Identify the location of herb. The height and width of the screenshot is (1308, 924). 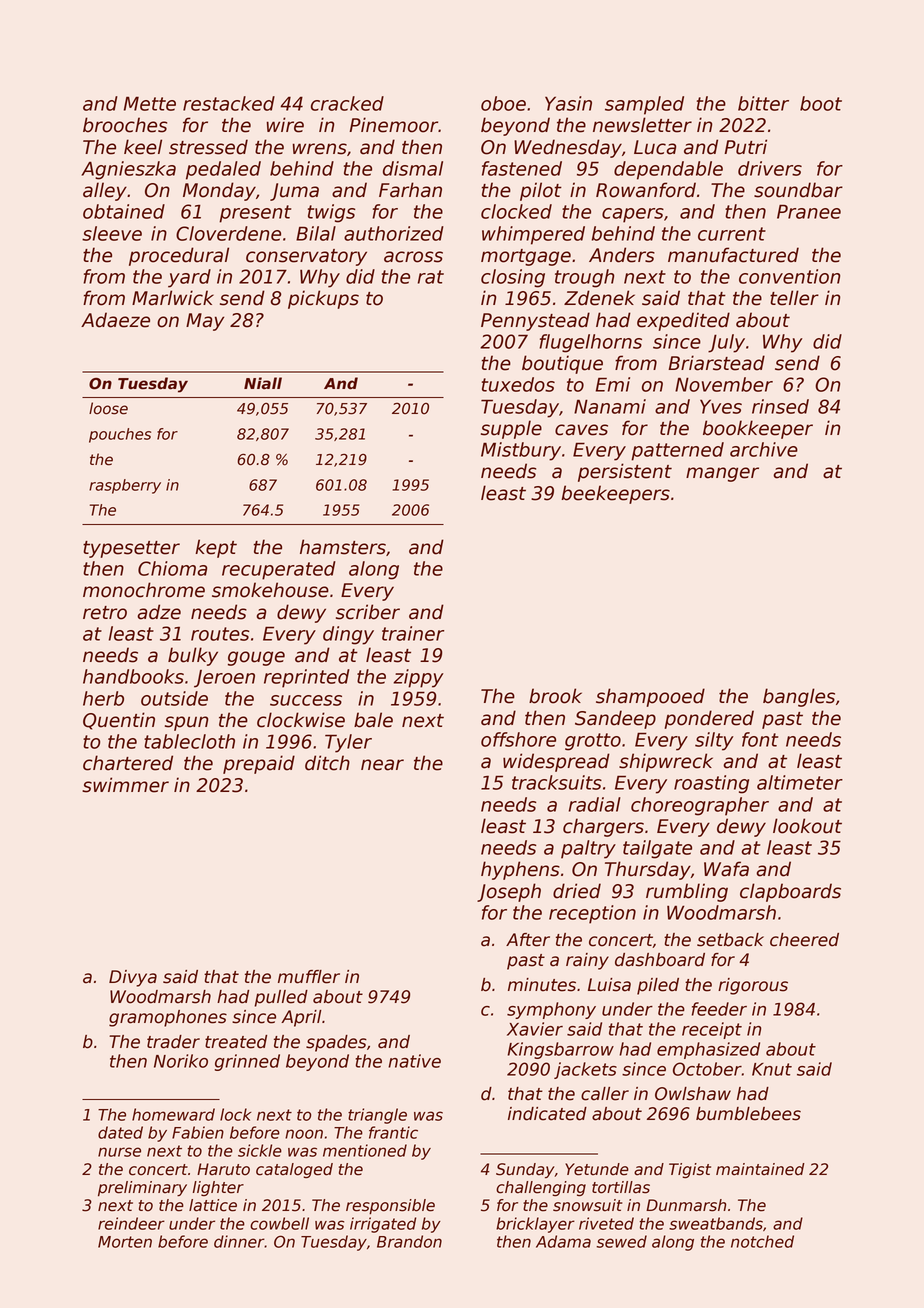
(103, 698).
